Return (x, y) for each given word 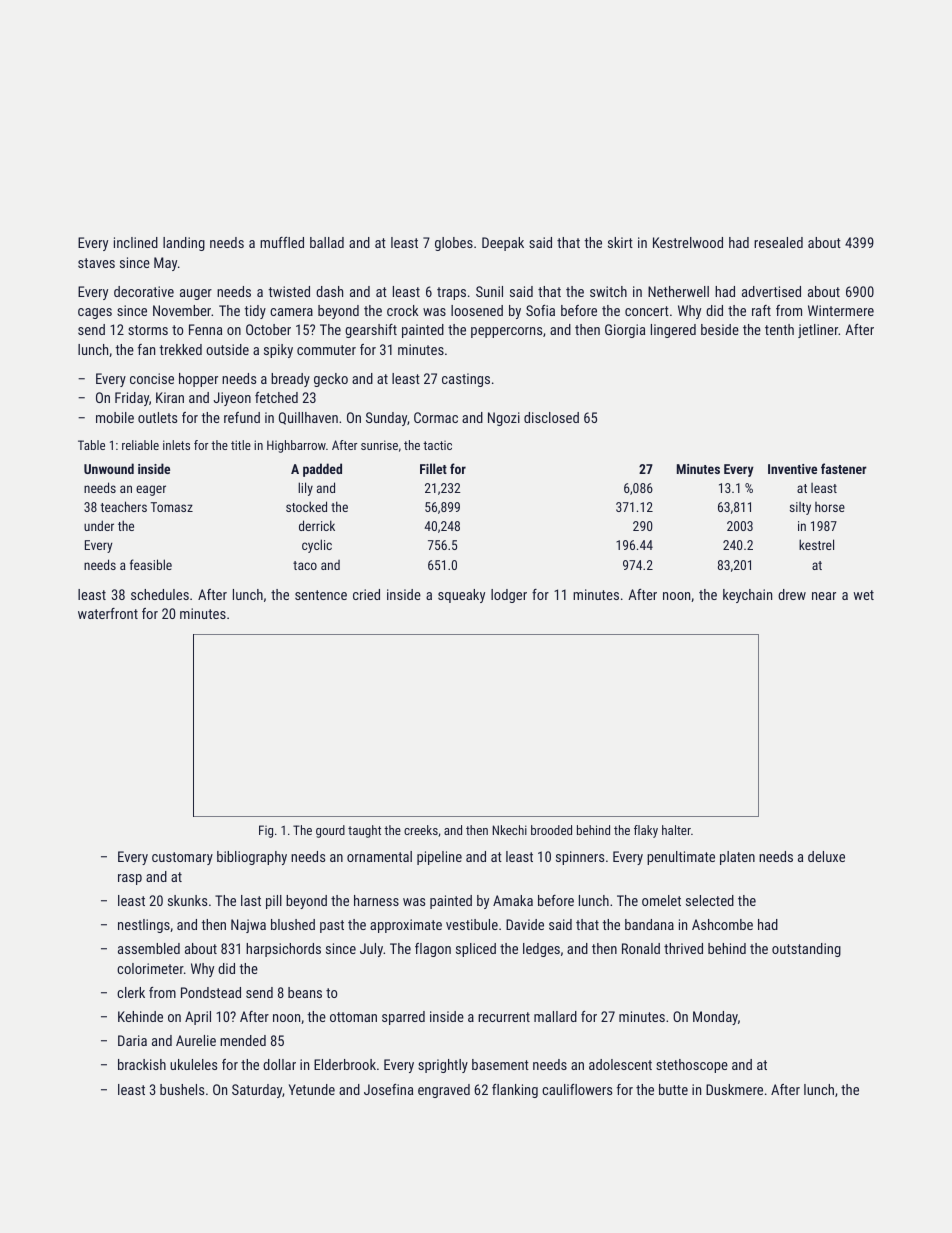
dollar (279, 1064)
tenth (779, 329)
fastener (844, 468)
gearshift (371, 331)
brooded (551, 830)
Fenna (205, 329)
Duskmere (734, 1089)
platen (737, 858)
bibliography (252, 858)
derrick (317, 525)
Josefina (388, 1089)
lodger (509, 596)
